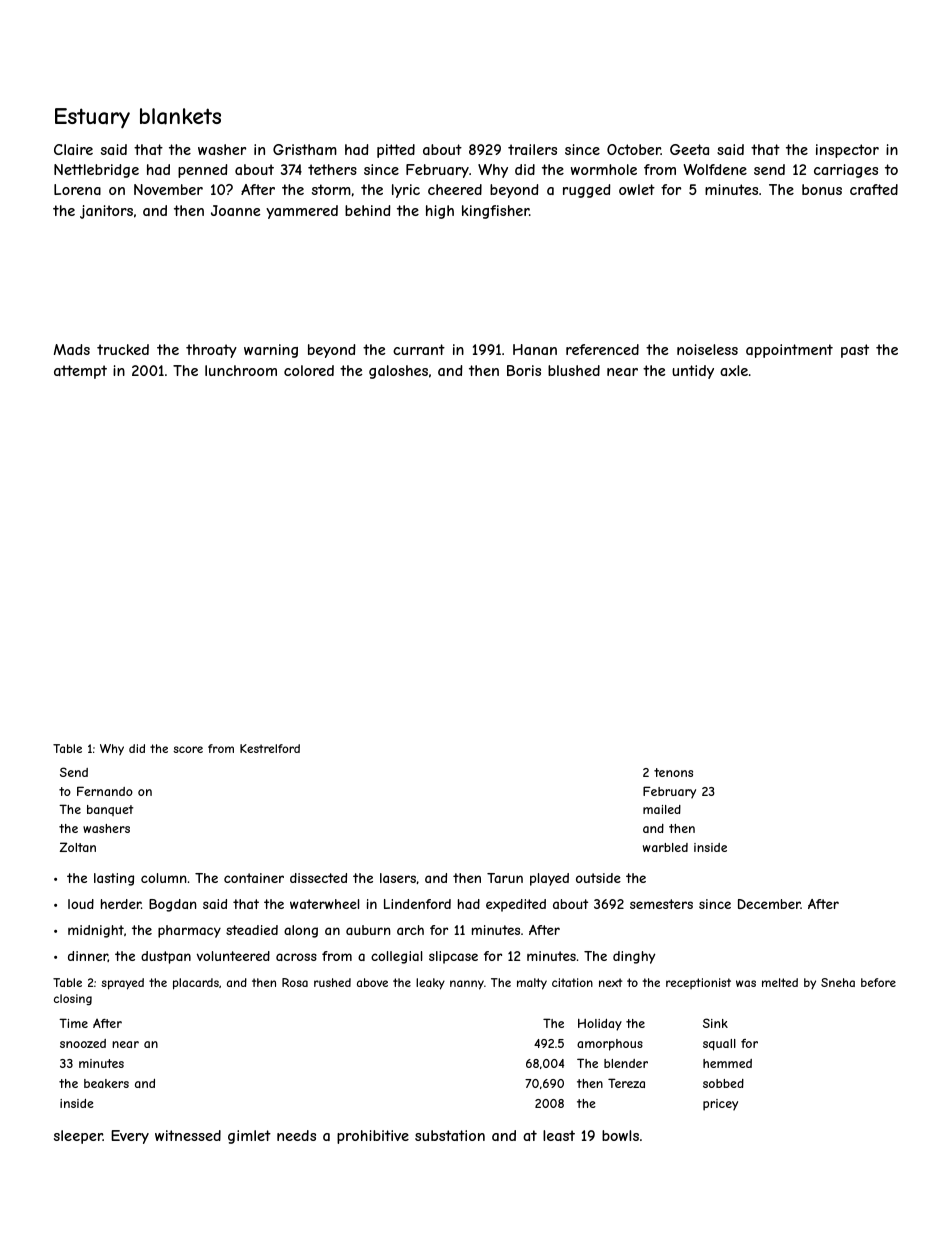 Image resolution: width=952 pixels, height=1233 pixels. I want to click on mailed, so click(662, 809).
